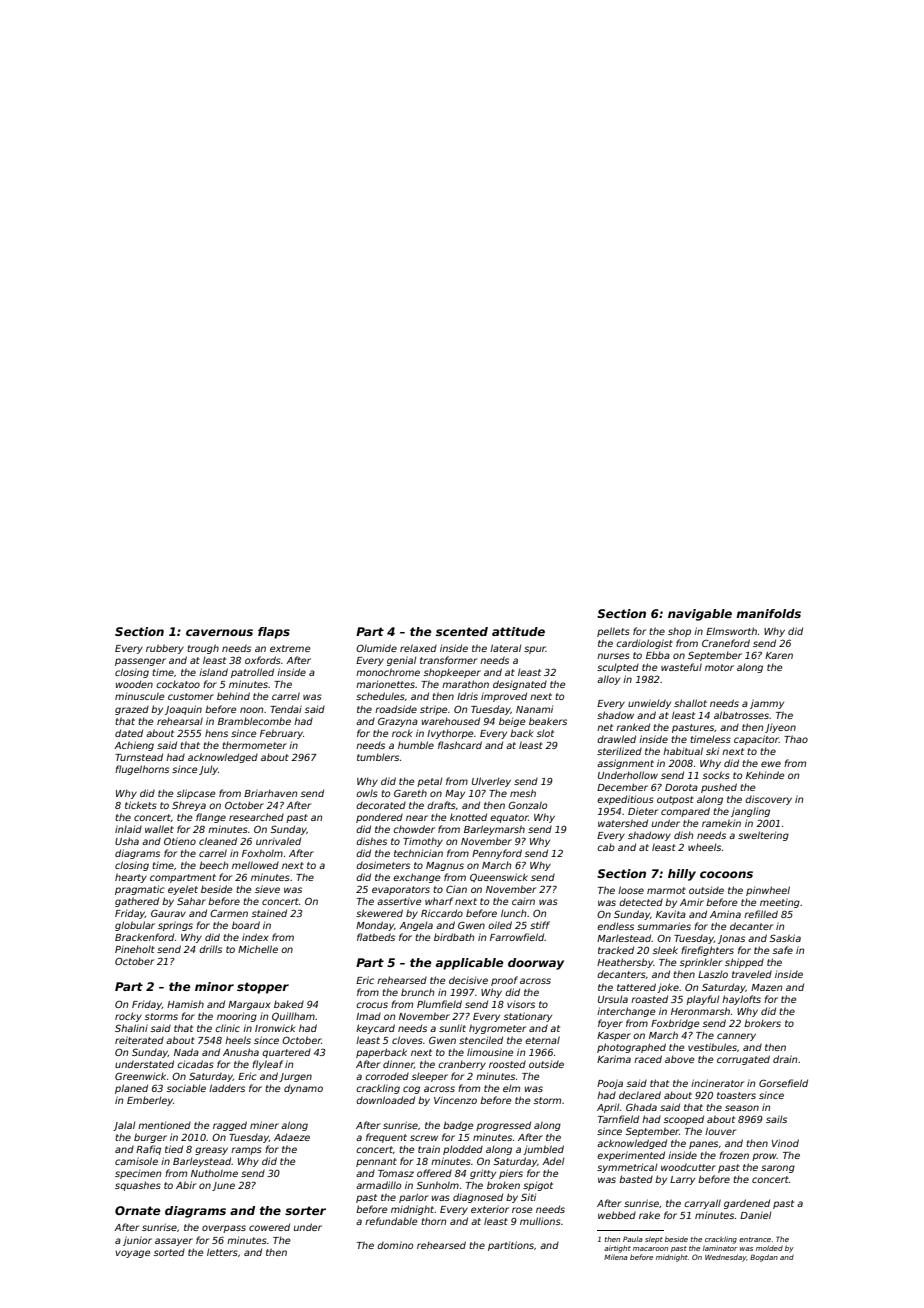 Image resolution: width=924 pixels, height=1308 pixels. I want to click on badge, so click(458, 1126).
